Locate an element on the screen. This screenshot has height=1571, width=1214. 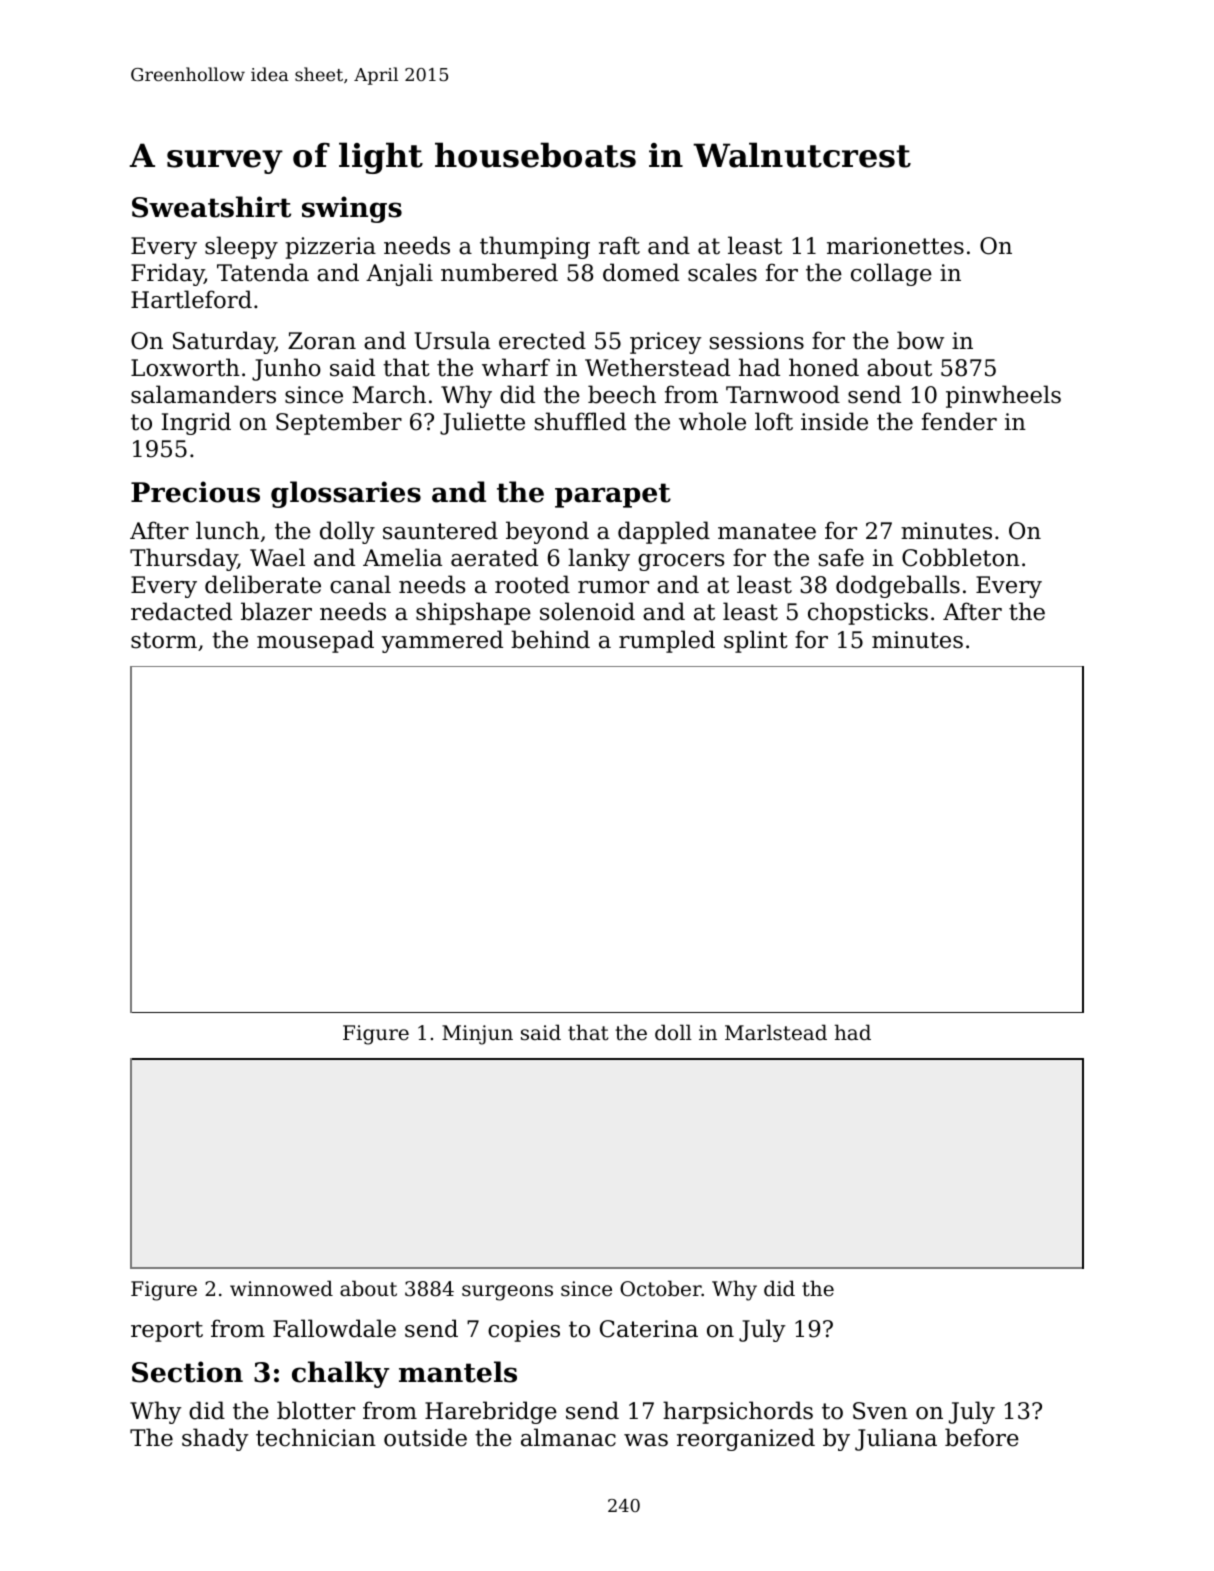
October is located at coordinates (661, 1288).
